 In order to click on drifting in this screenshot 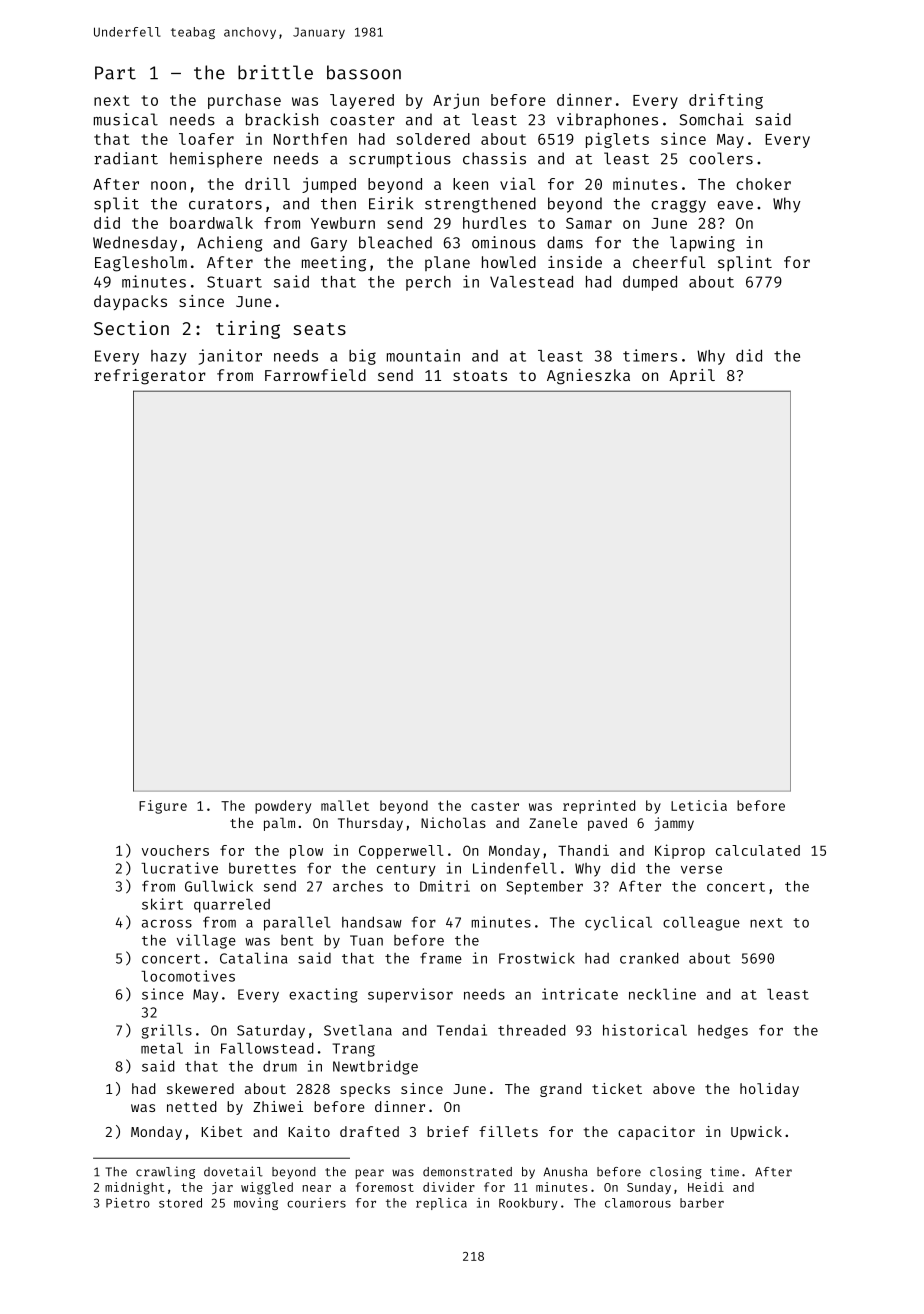, I will do `click(726, 101)`.
